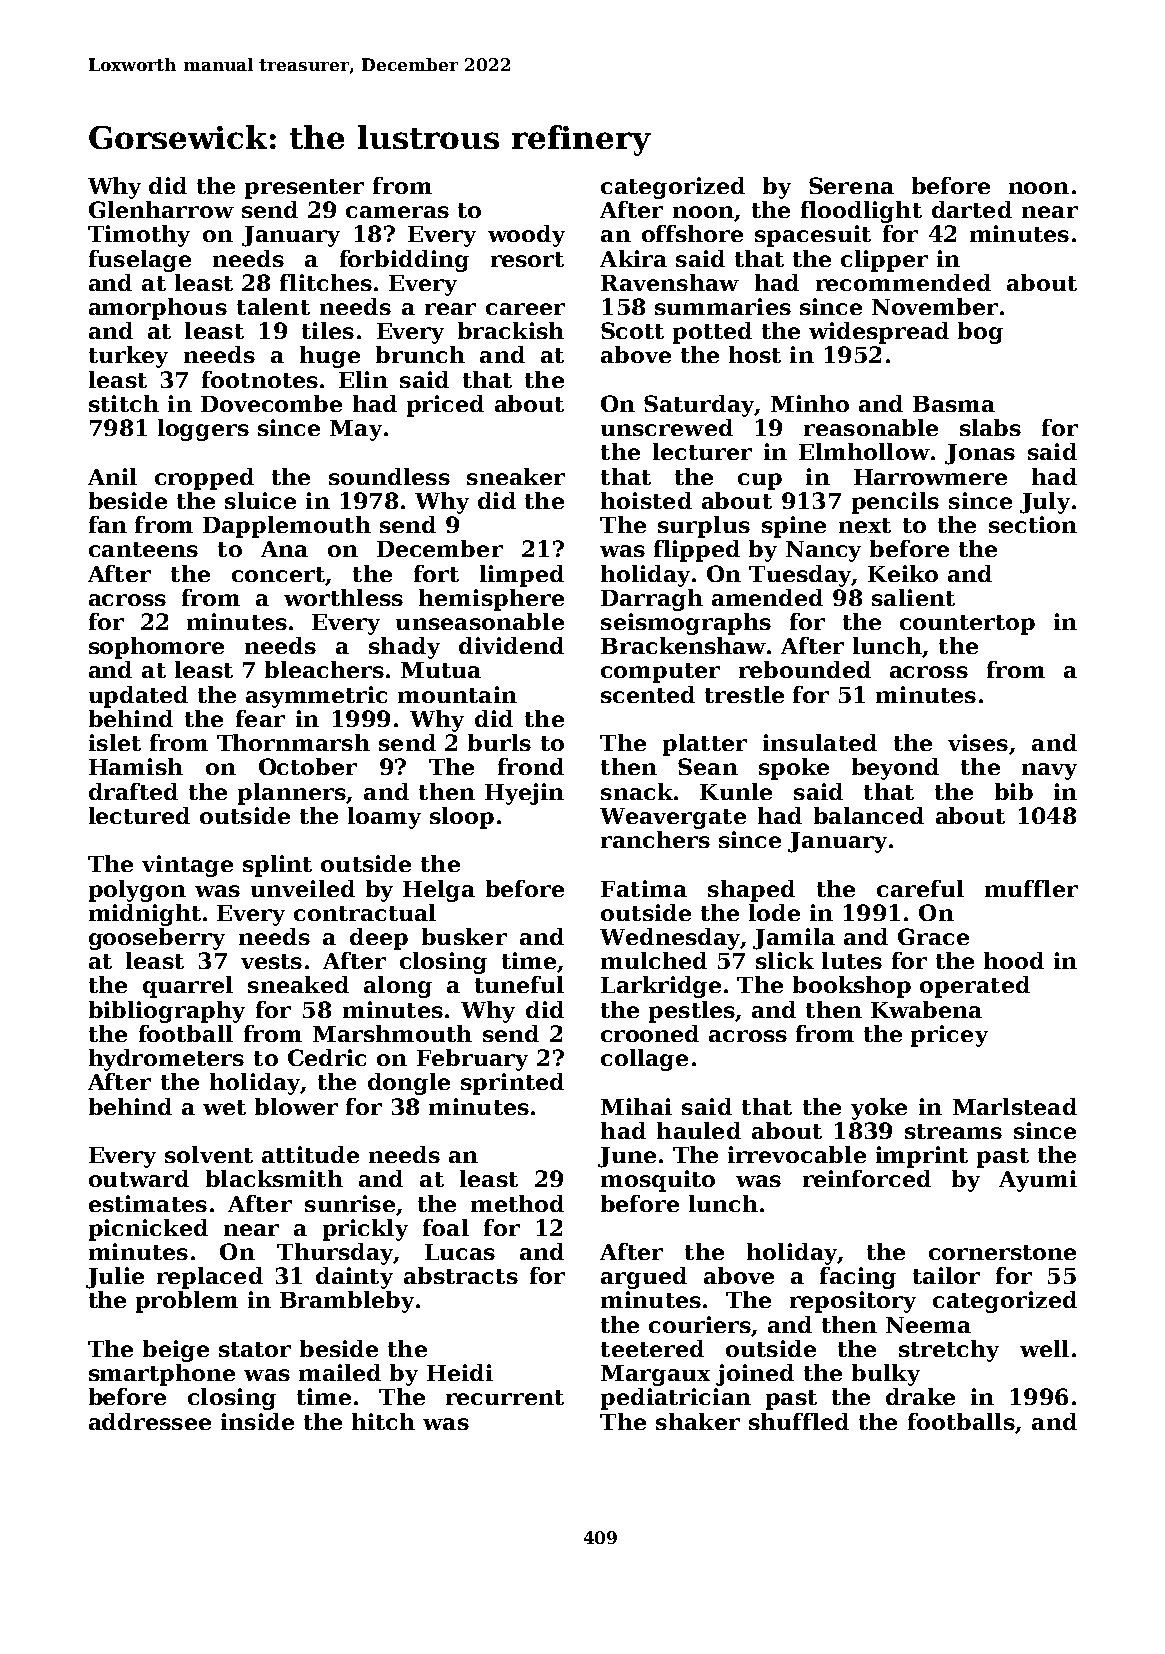 This screenshot has width=1165, height=1654. Describe the element at coordinates (869, 815) in the screenshot. I see `balanced` at that location.
